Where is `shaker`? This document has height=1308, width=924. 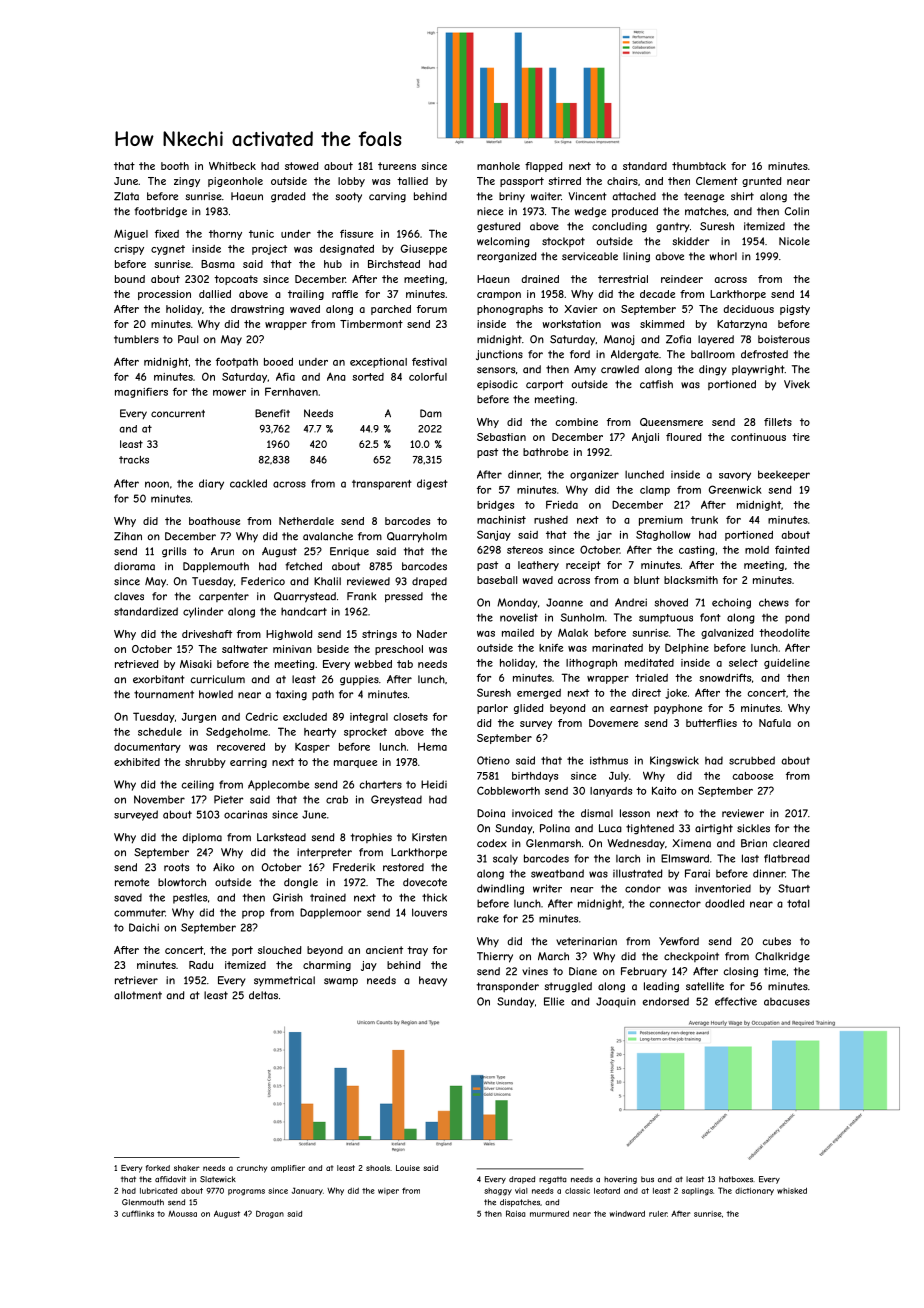 shaker is located at coordinates (187, 1168).
